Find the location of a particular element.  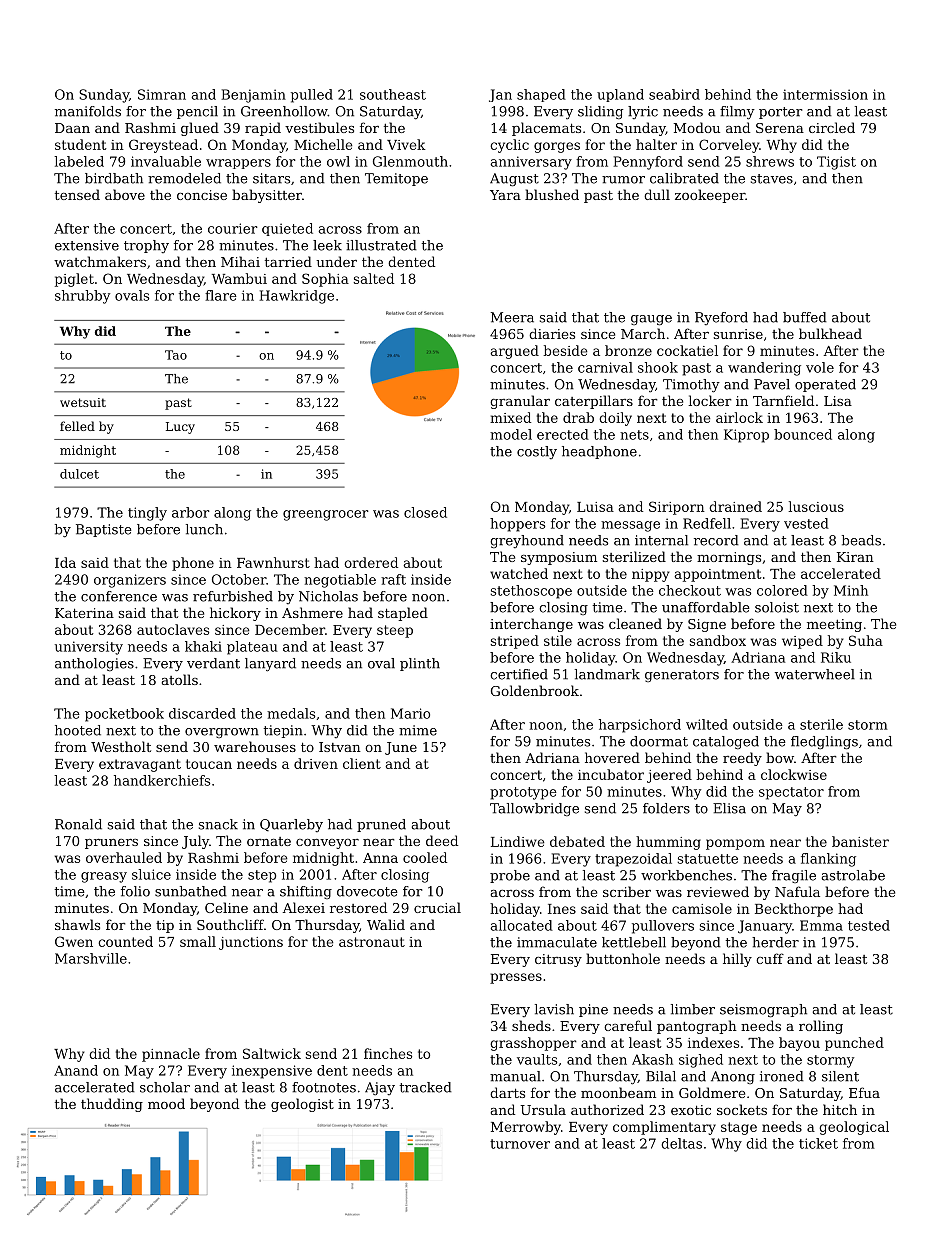

banister is located at coordinates (860, 841).
